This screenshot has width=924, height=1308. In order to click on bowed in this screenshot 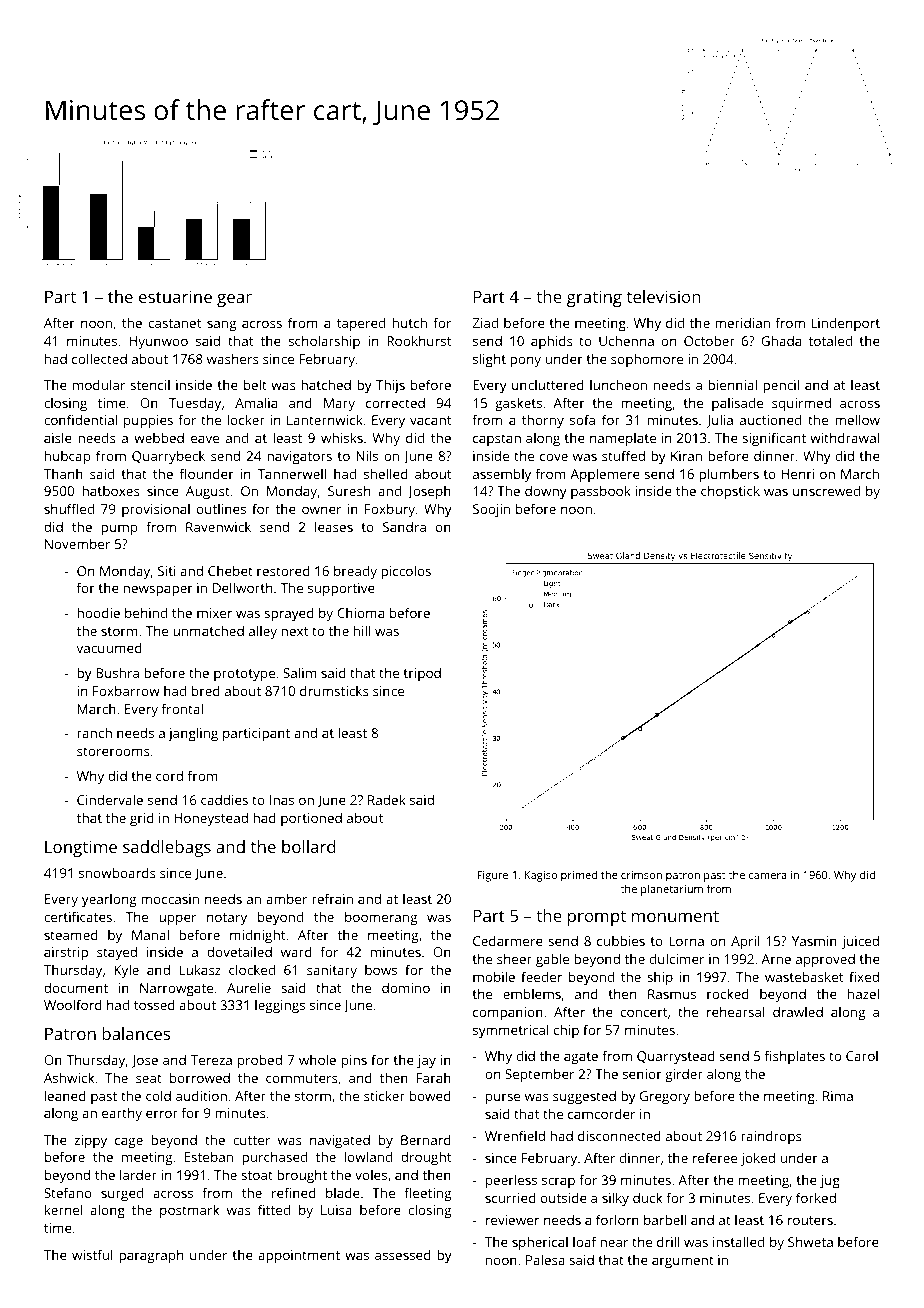, I will do `click(430, 1095)`.
